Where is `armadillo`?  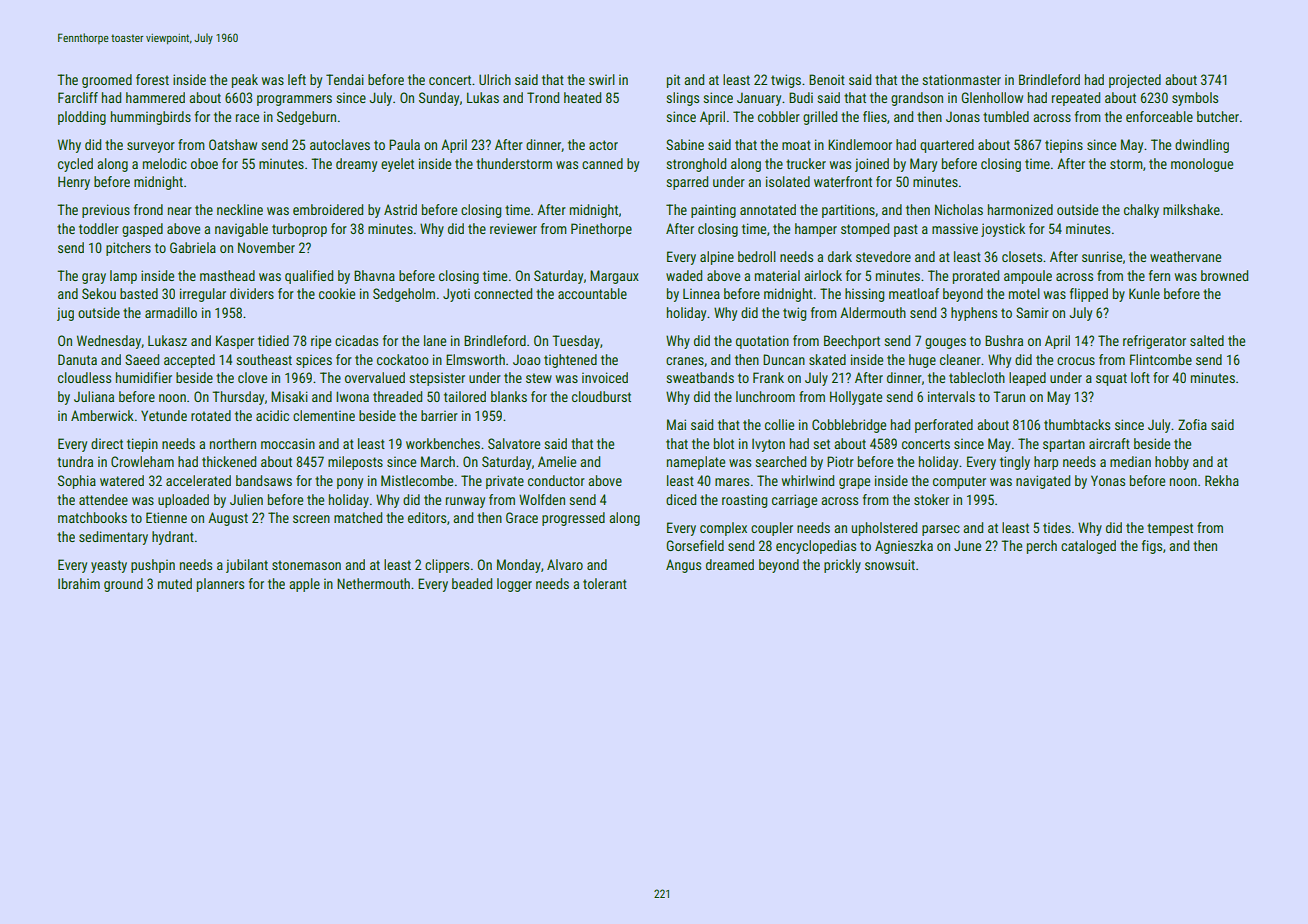
armadillo is located at coordinates (171, 312).
